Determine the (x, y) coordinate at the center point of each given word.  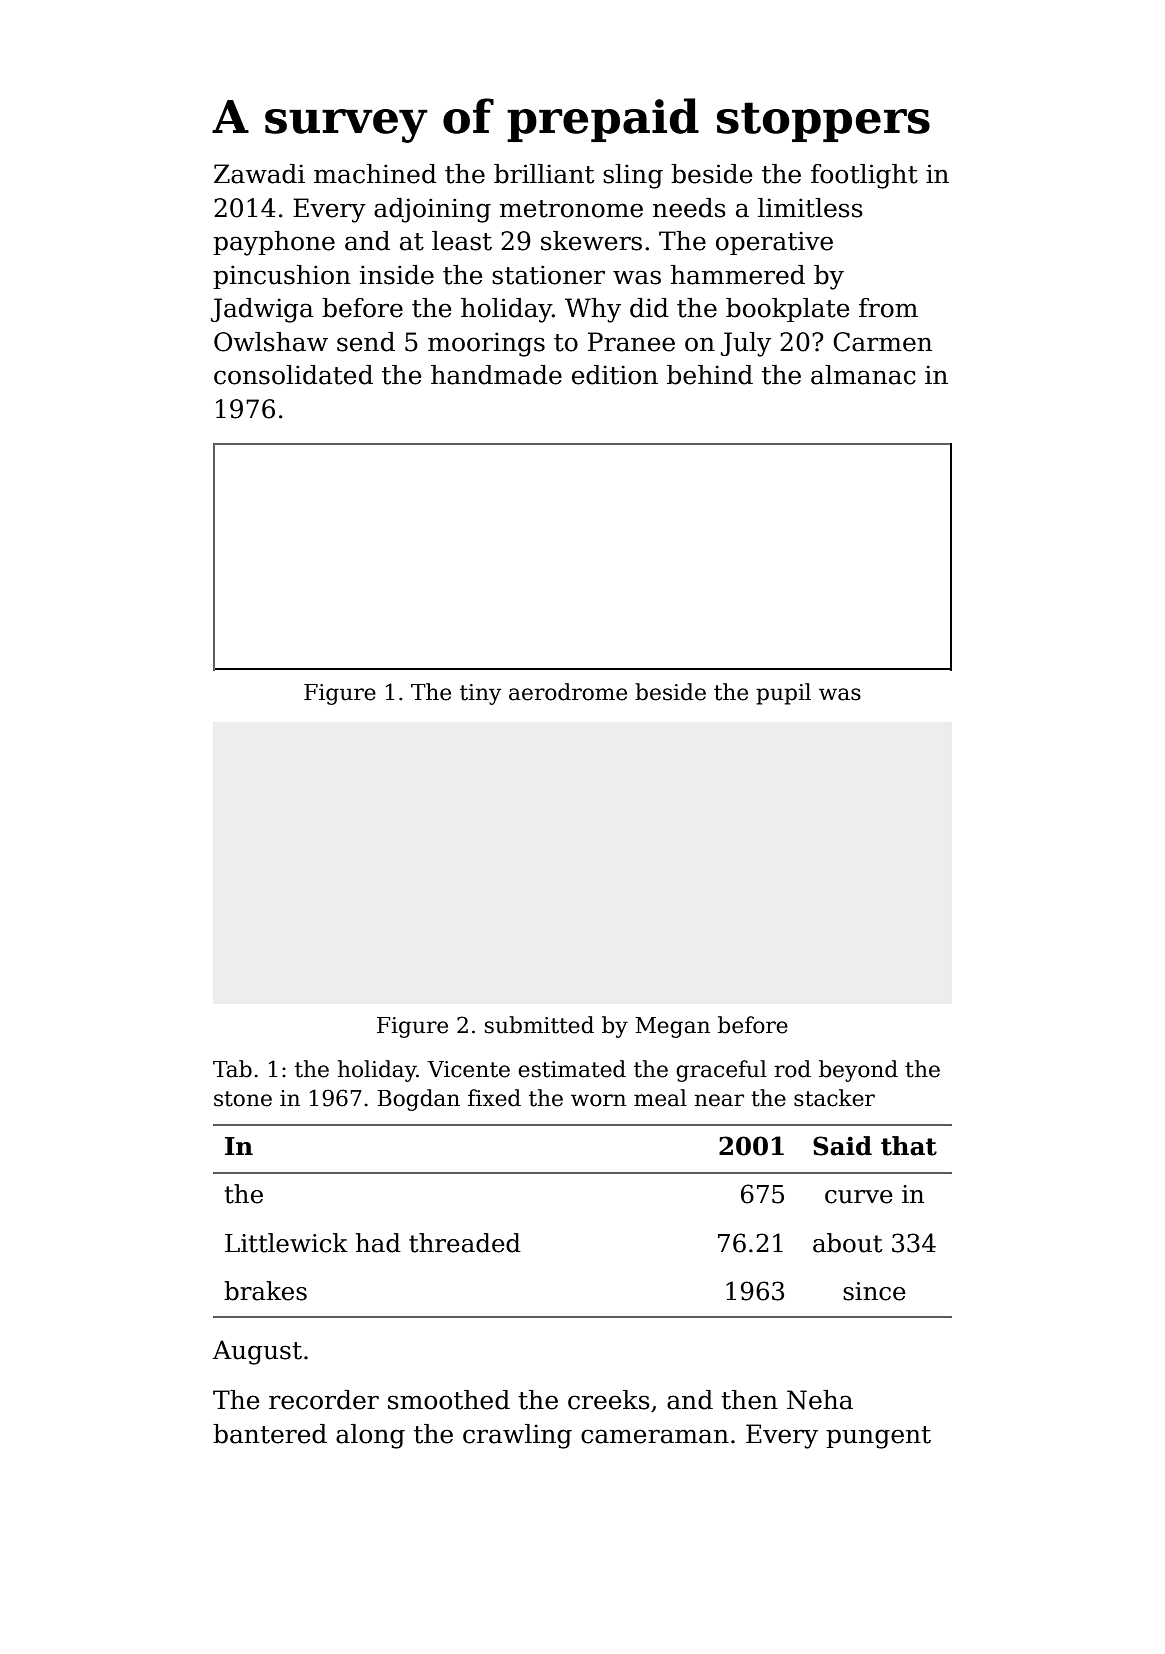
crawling (517, 1436)
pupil (783, 694)
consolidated (293, 375)
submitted (539, 1025)
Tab (232, 1069)
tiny (480, 694)
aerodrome (568, 692)
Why (593, 310)
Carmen (882, 342)
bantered (270, 1434)
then (749, 1400)
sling (633, 176)
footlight (864, 176)
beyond (858, 1071)
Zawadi (259, 174)
